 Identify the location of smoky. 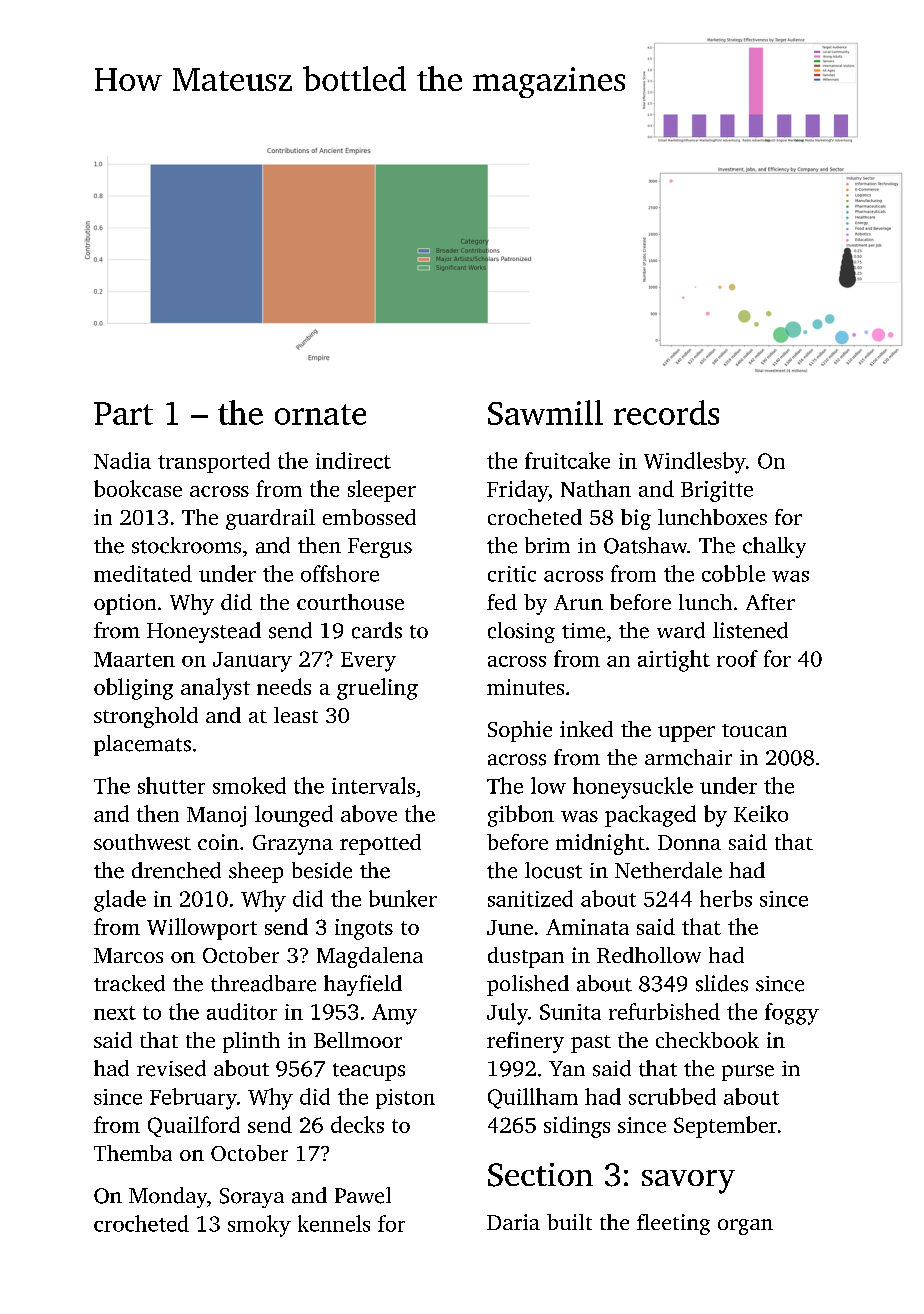
(259, 1226).
